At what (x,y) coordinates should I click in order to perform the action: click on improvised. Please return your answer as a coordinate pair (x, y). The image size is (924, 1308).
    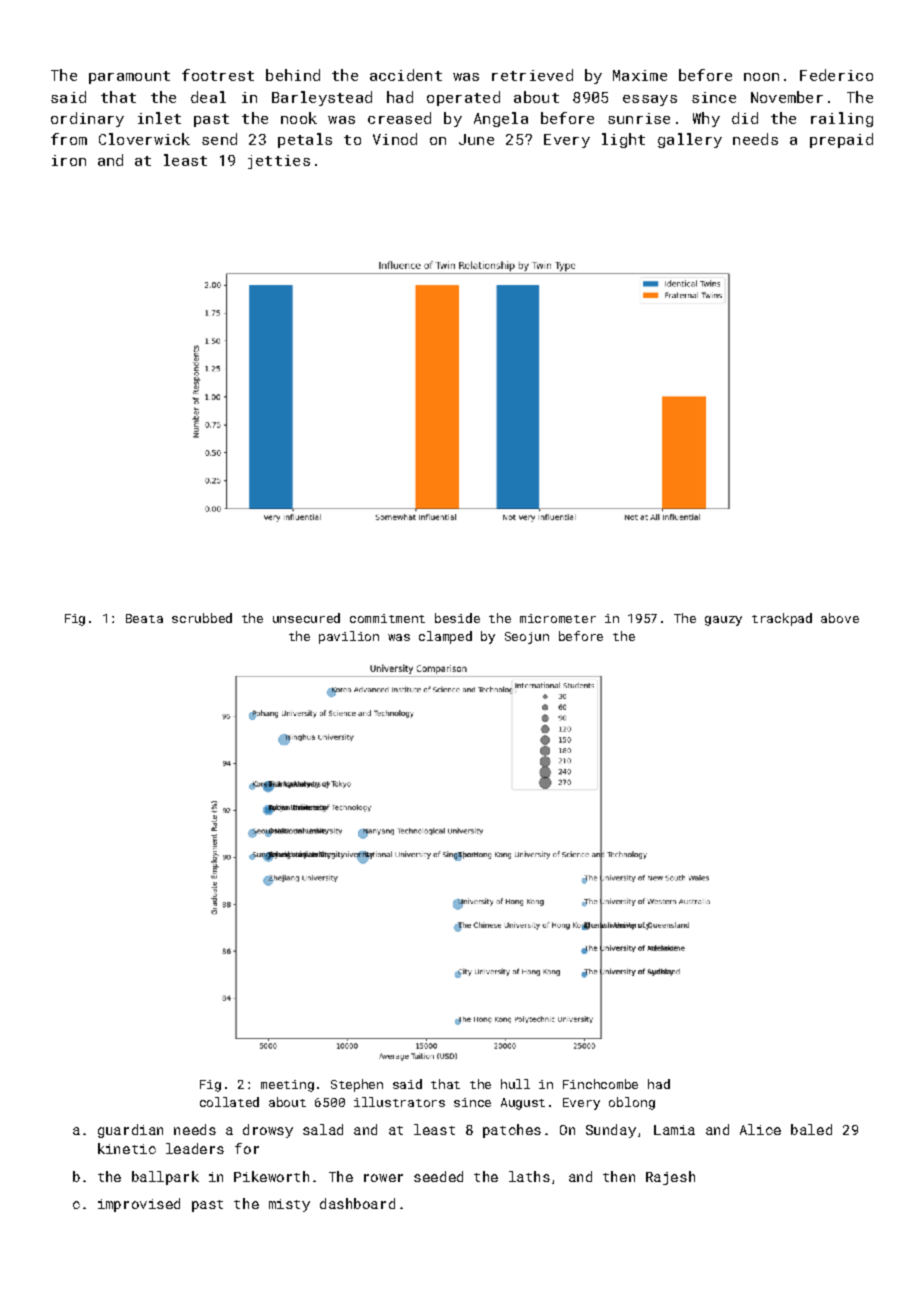
    Looking at the image, I should click on (139, 1205).
